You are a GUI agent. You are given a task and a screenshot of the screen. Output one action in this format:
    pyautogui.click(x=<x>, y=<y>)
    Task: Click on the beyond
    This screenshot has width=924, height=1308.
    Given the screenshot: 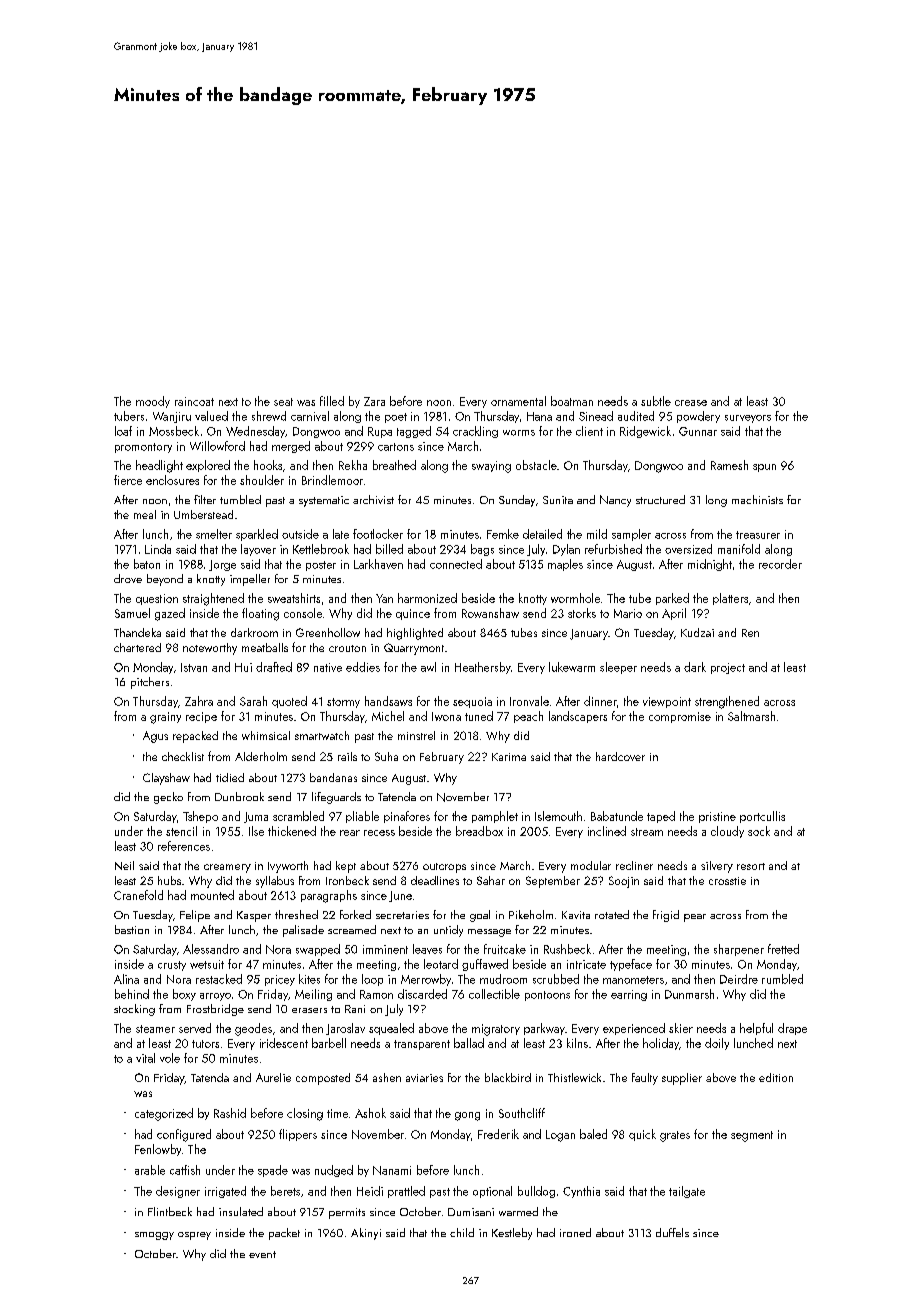 What is the action you would take?
    pyautogui.click(x=165, y=580)
